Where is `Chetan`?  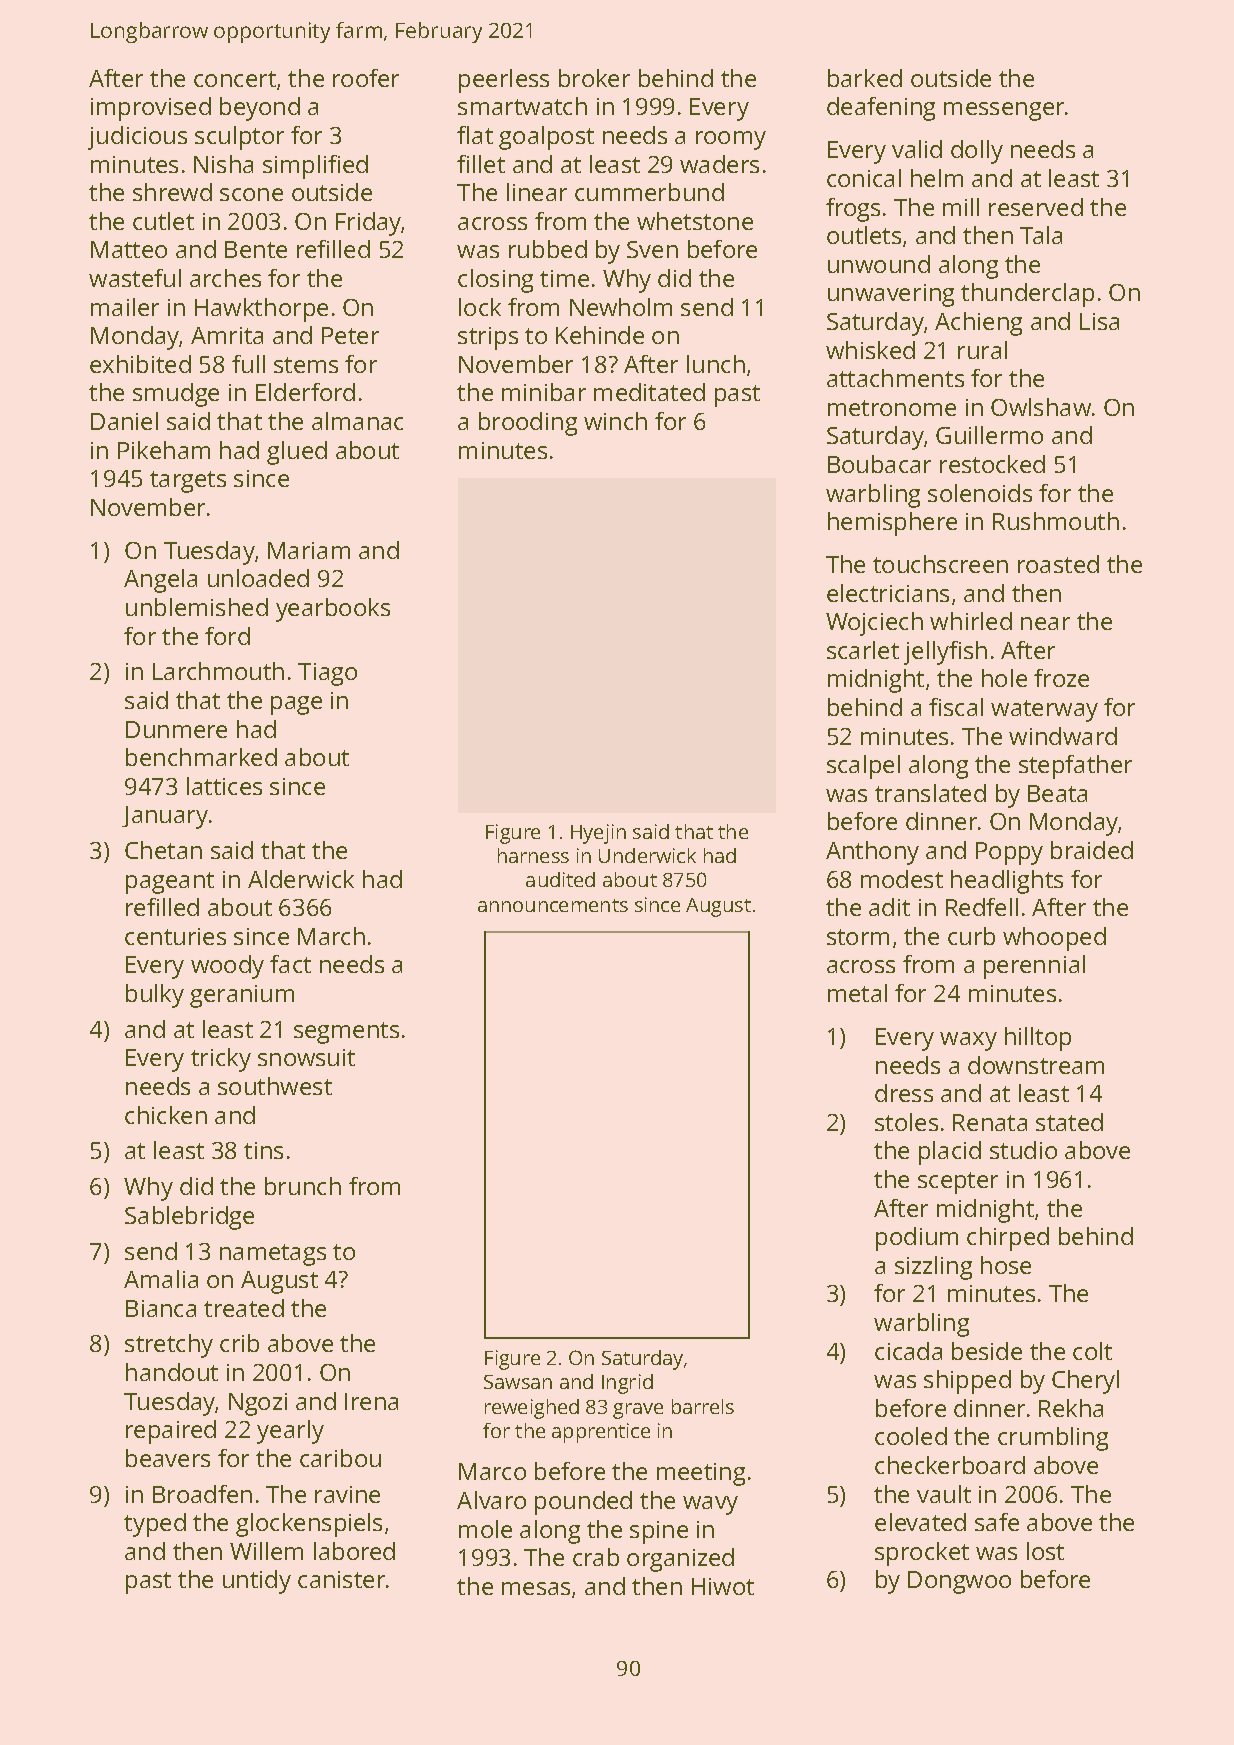 Chetan is located at coordinates (163, 850).
